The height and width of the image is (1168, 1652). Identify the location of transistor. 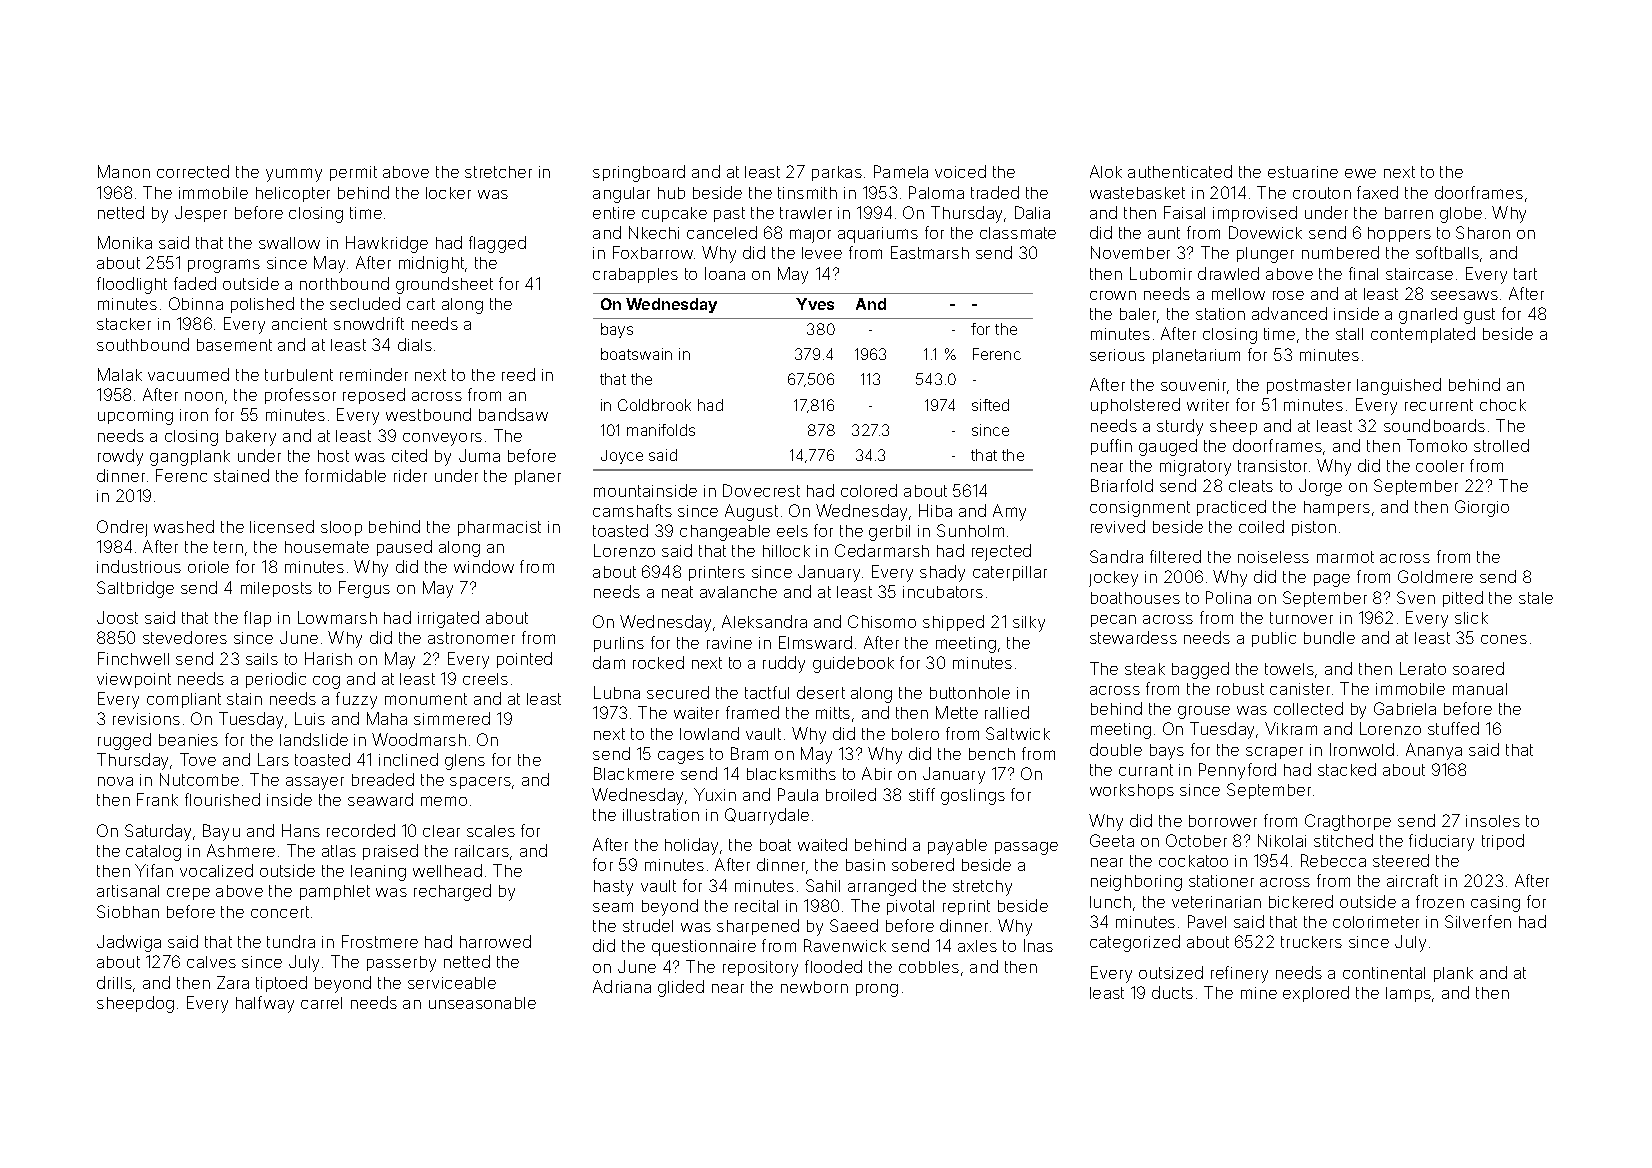
(1272, 466).
